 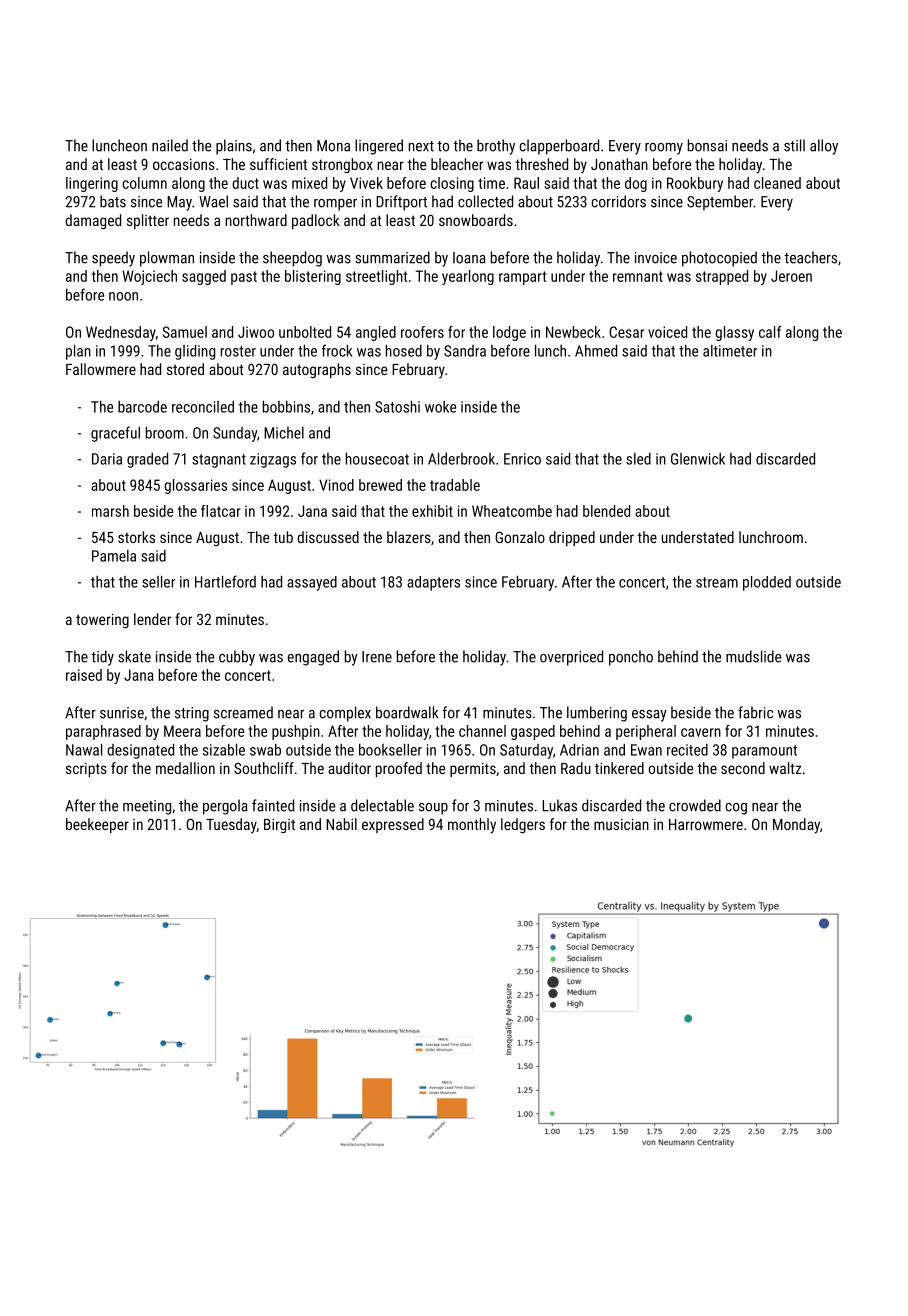 I want to click on still, so click(x=794, y=145).
